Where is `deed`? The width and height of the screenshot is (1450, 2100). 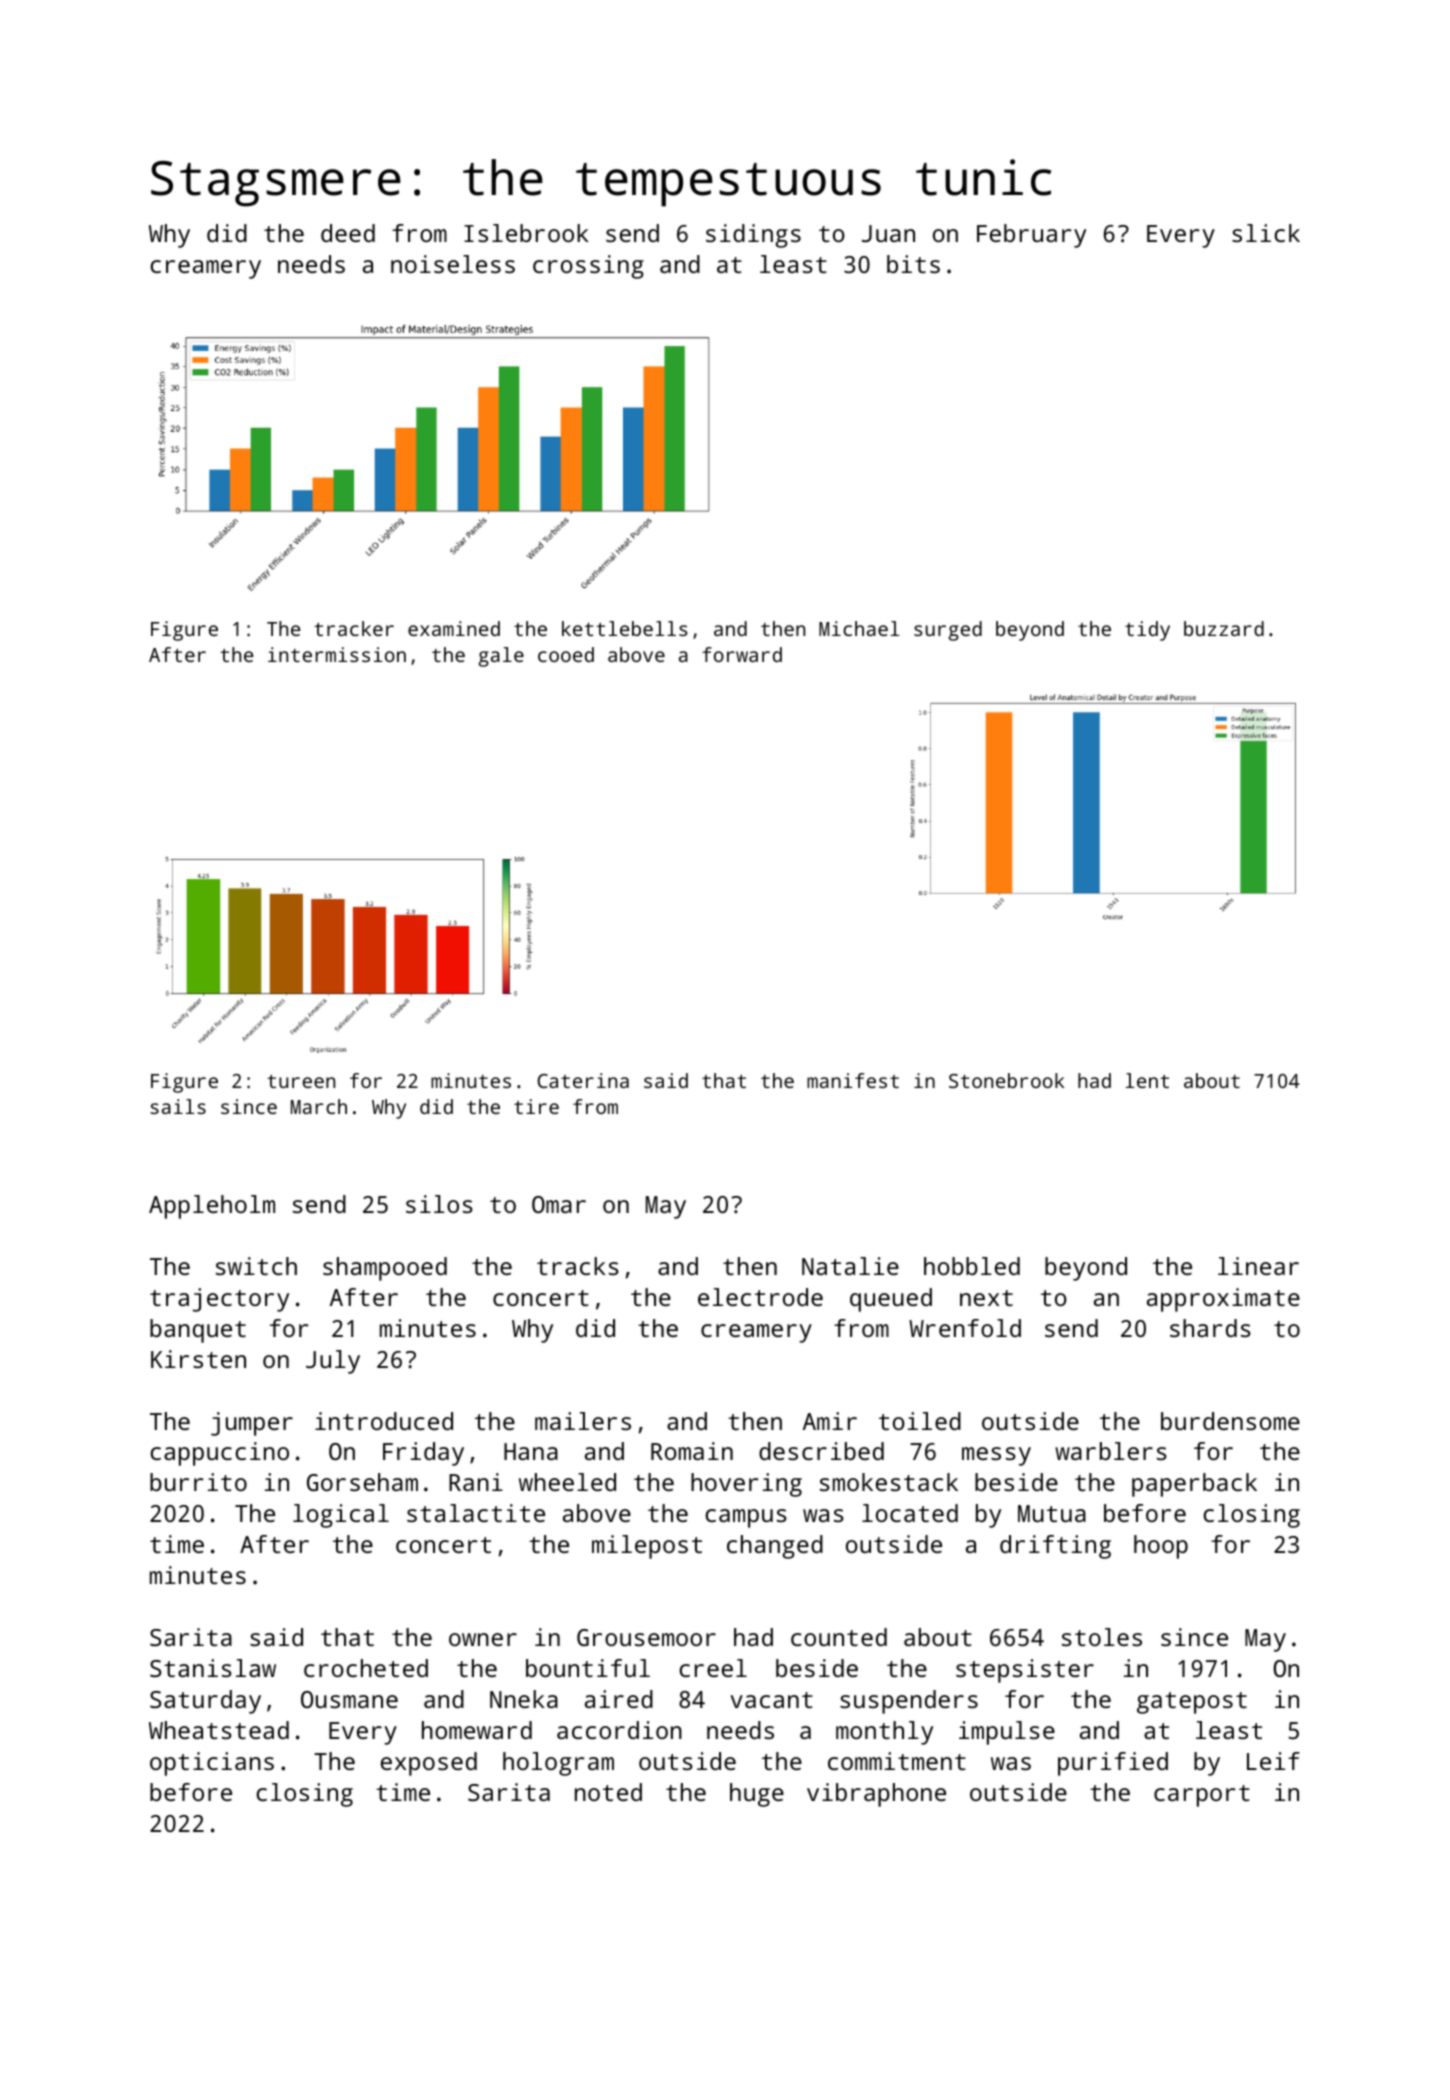 deed is located at coordinates (348, 233).
